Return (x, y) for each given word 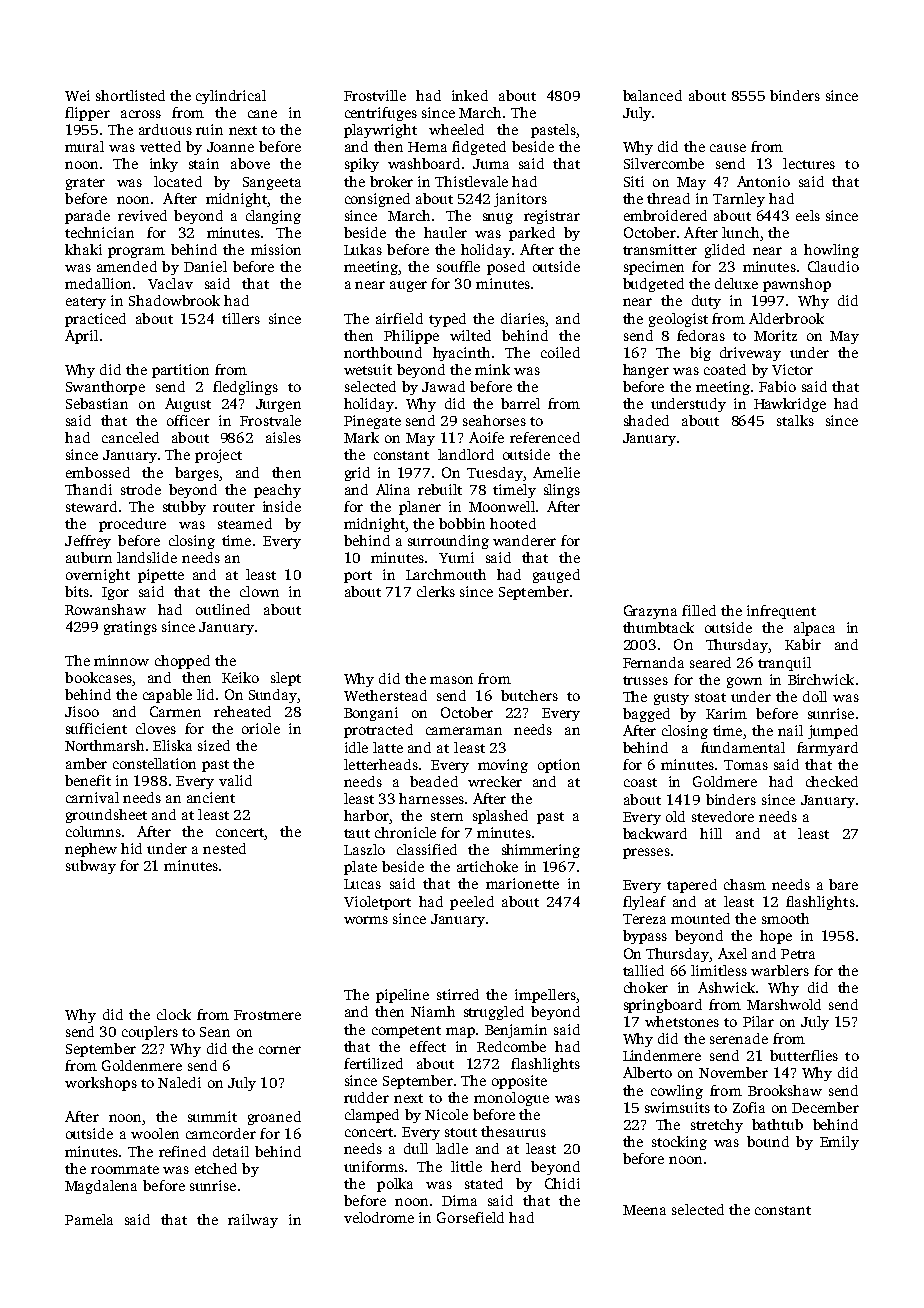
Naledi (179, 1082)
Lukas (363, 249)
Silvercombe (664, 163)
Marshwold (784, 1004)
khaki (83, 249)
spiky (362, 165)
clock (174, 1014)
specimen (654, 268)
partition (180, 371)
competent (406, 1032)
